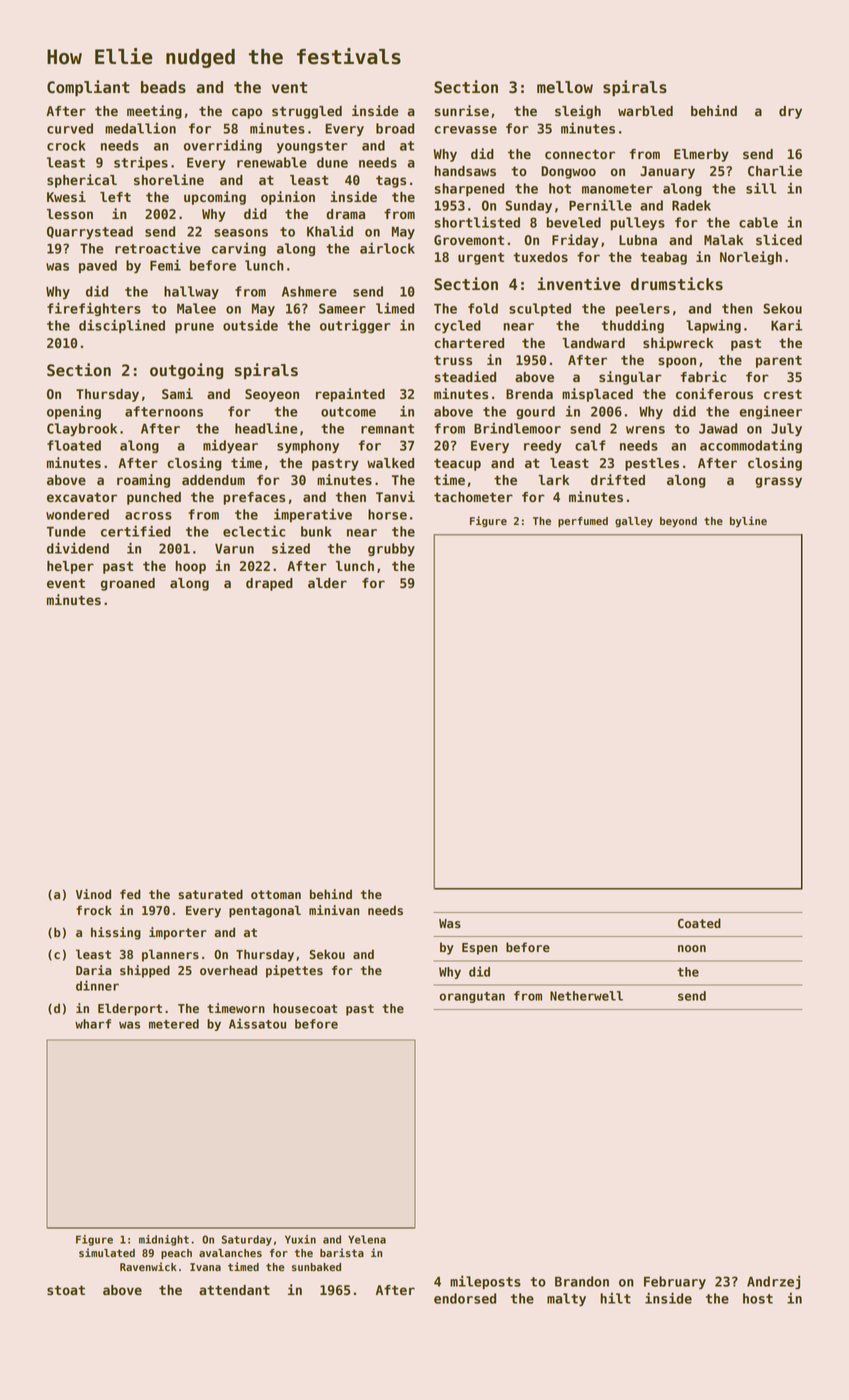 Image resolution: width=849 pixels, height=1400 pixels. I want to click on addendum, so click(213, 480).
